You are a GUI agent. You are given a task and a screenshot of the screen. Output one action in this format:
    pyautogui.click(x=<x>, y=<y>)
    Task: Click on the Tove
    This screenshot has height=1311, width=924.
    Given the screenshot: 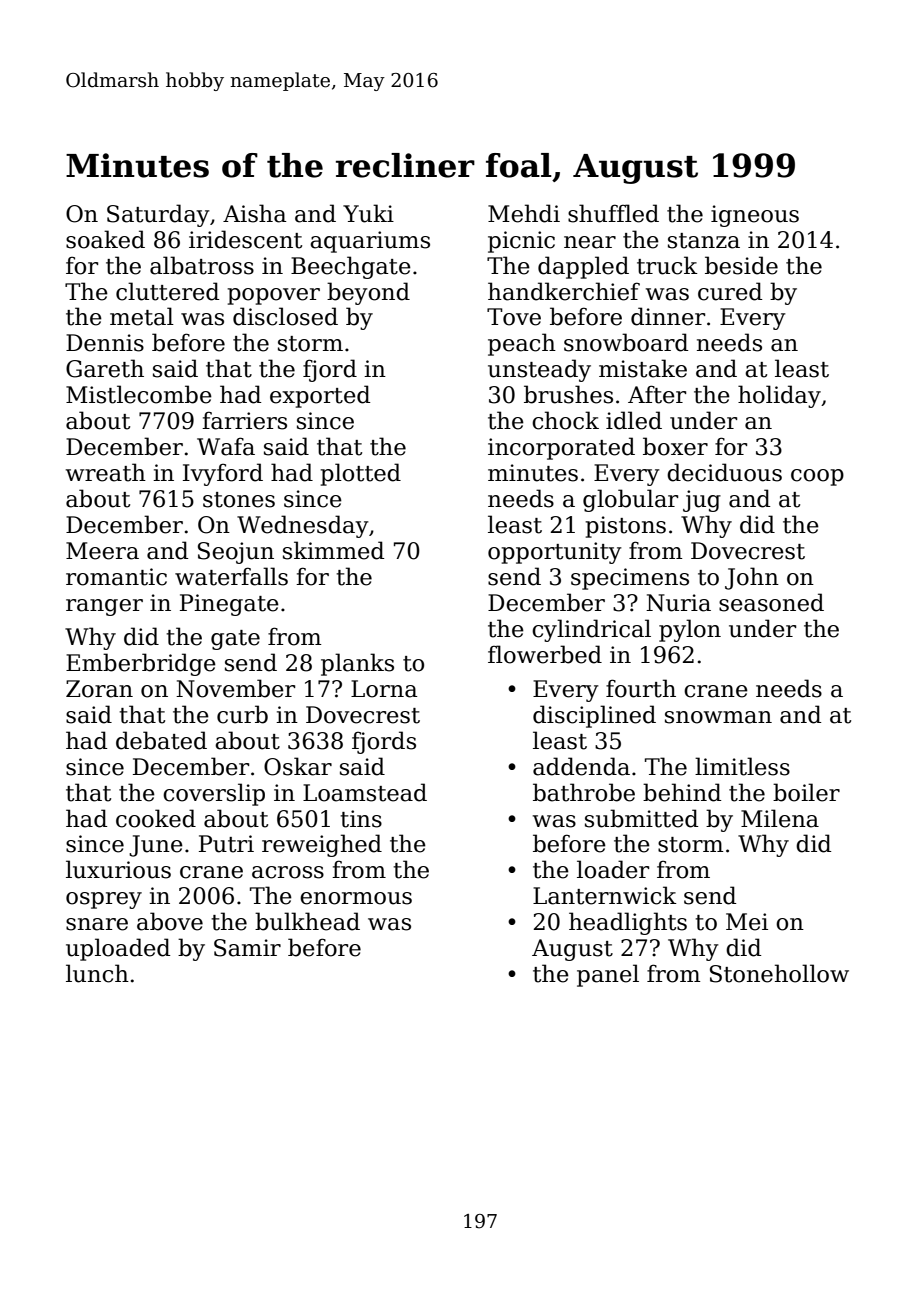 What is the action you would take?
    pyautogui.click(x=514, y=317)
